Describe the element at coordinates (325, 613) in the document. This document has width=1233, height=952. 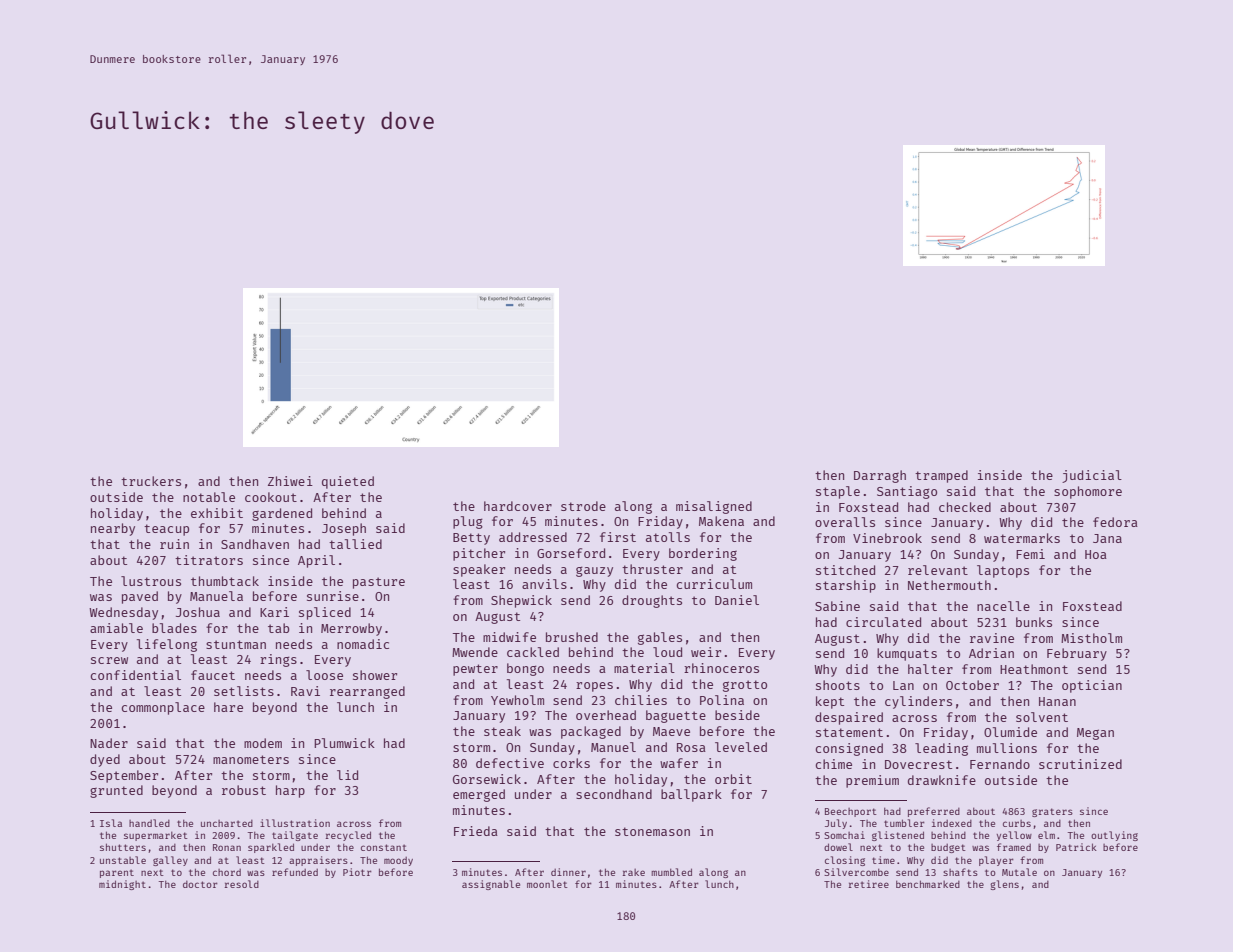
I see `spliced` at that location.
